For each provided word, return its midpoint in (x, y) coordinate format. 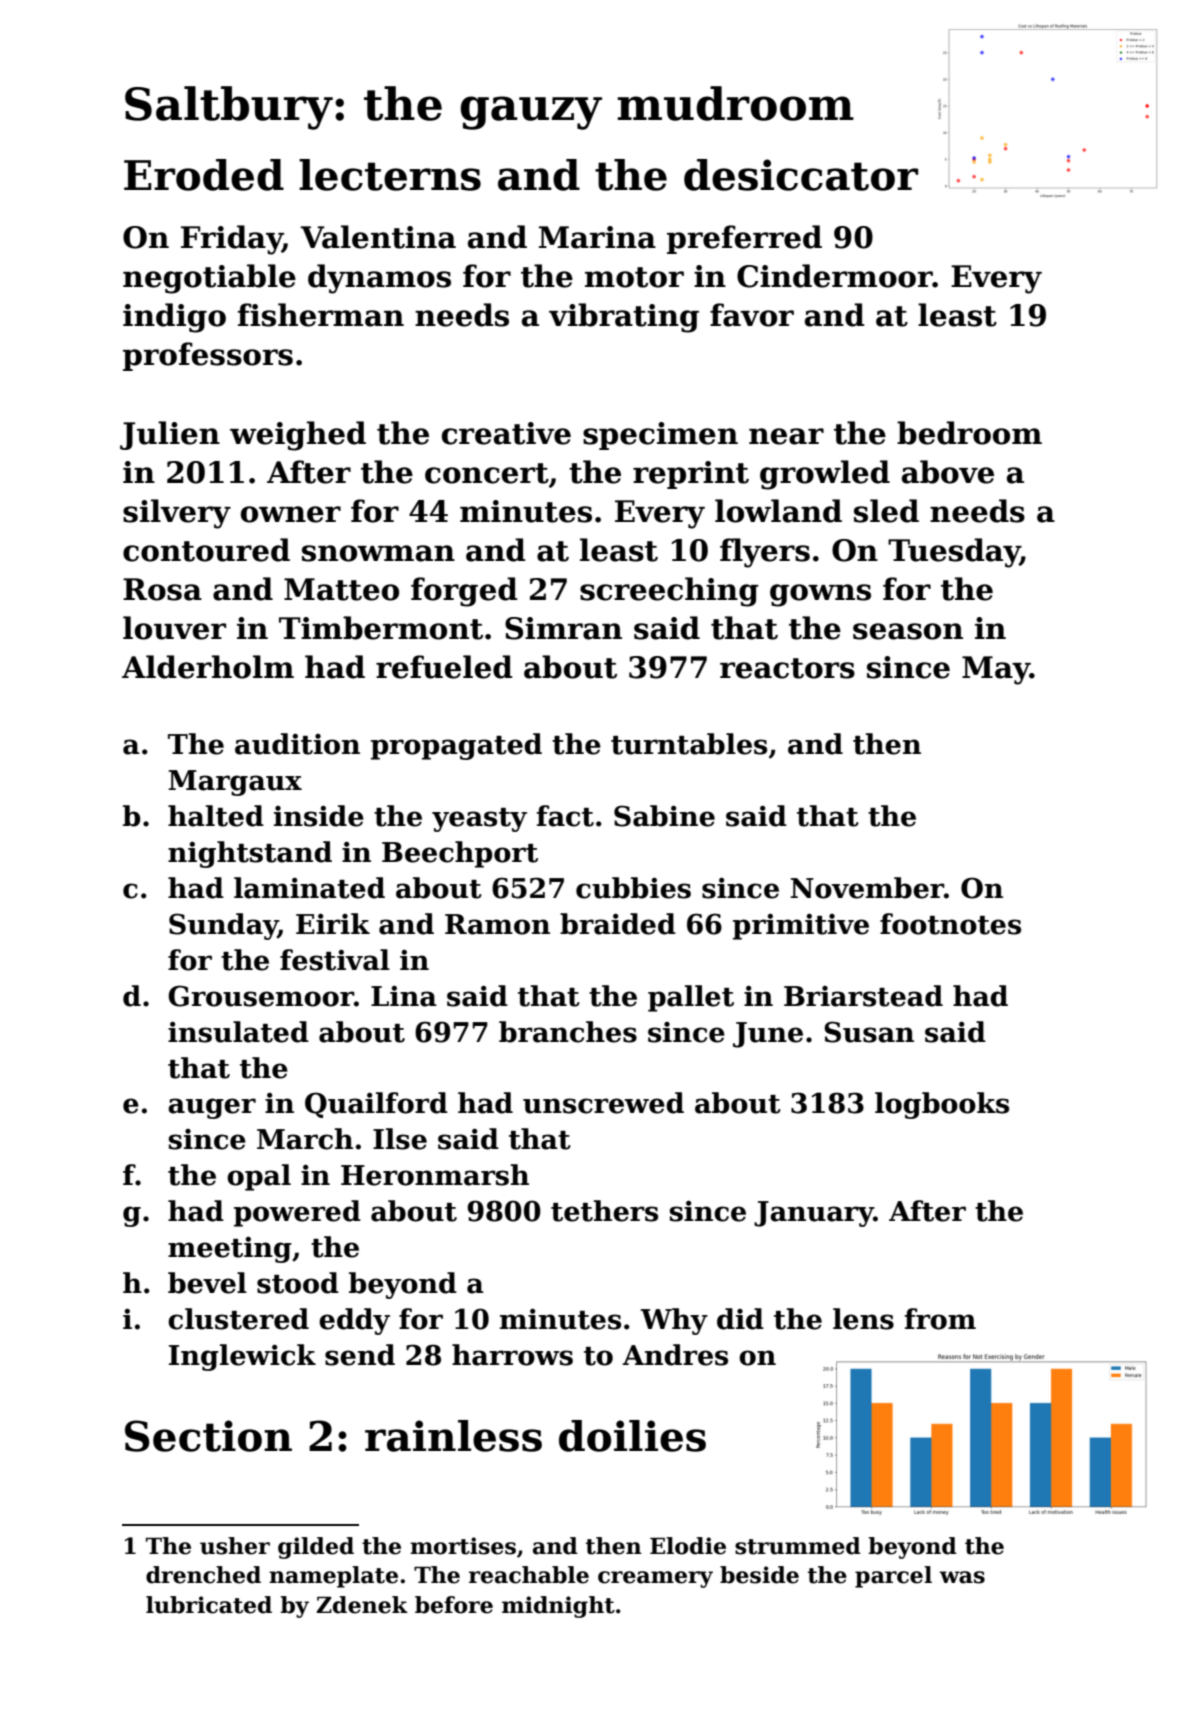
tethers (604, 1211)
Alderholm (208, 667)
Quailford (376, 1105)
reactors (787, 668)
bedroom (969, 433)
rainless (453, 1436)
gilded (316, 1548)
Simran (563, 628)
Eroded (204, 175)
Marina (597, 237)
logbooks (942, 1105)
